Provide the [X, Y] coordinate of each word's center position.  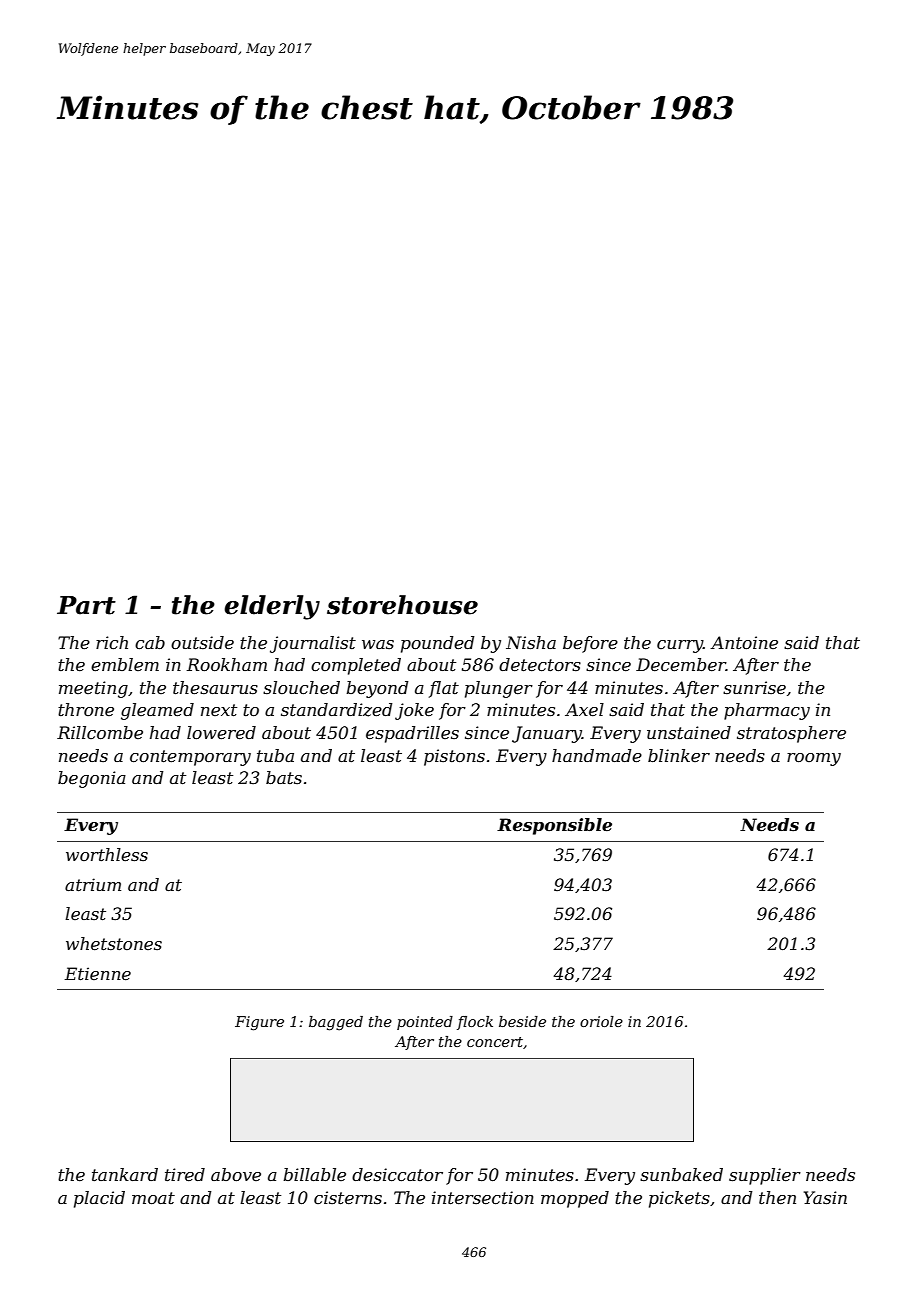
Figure [259, 1023]
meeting [93, 689]
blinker [679, 755]
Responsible [554, 826]
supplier [765, 1176]
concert [495, 1042]
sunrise [754, 687]
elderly [272, 607]
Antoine [744, 642]
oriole [601, 1021]
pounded [437, 644]
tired [185, 1174]
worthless [107, 854]
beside [522, 1021]
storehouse [402, 605]
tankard [125, 1174]
